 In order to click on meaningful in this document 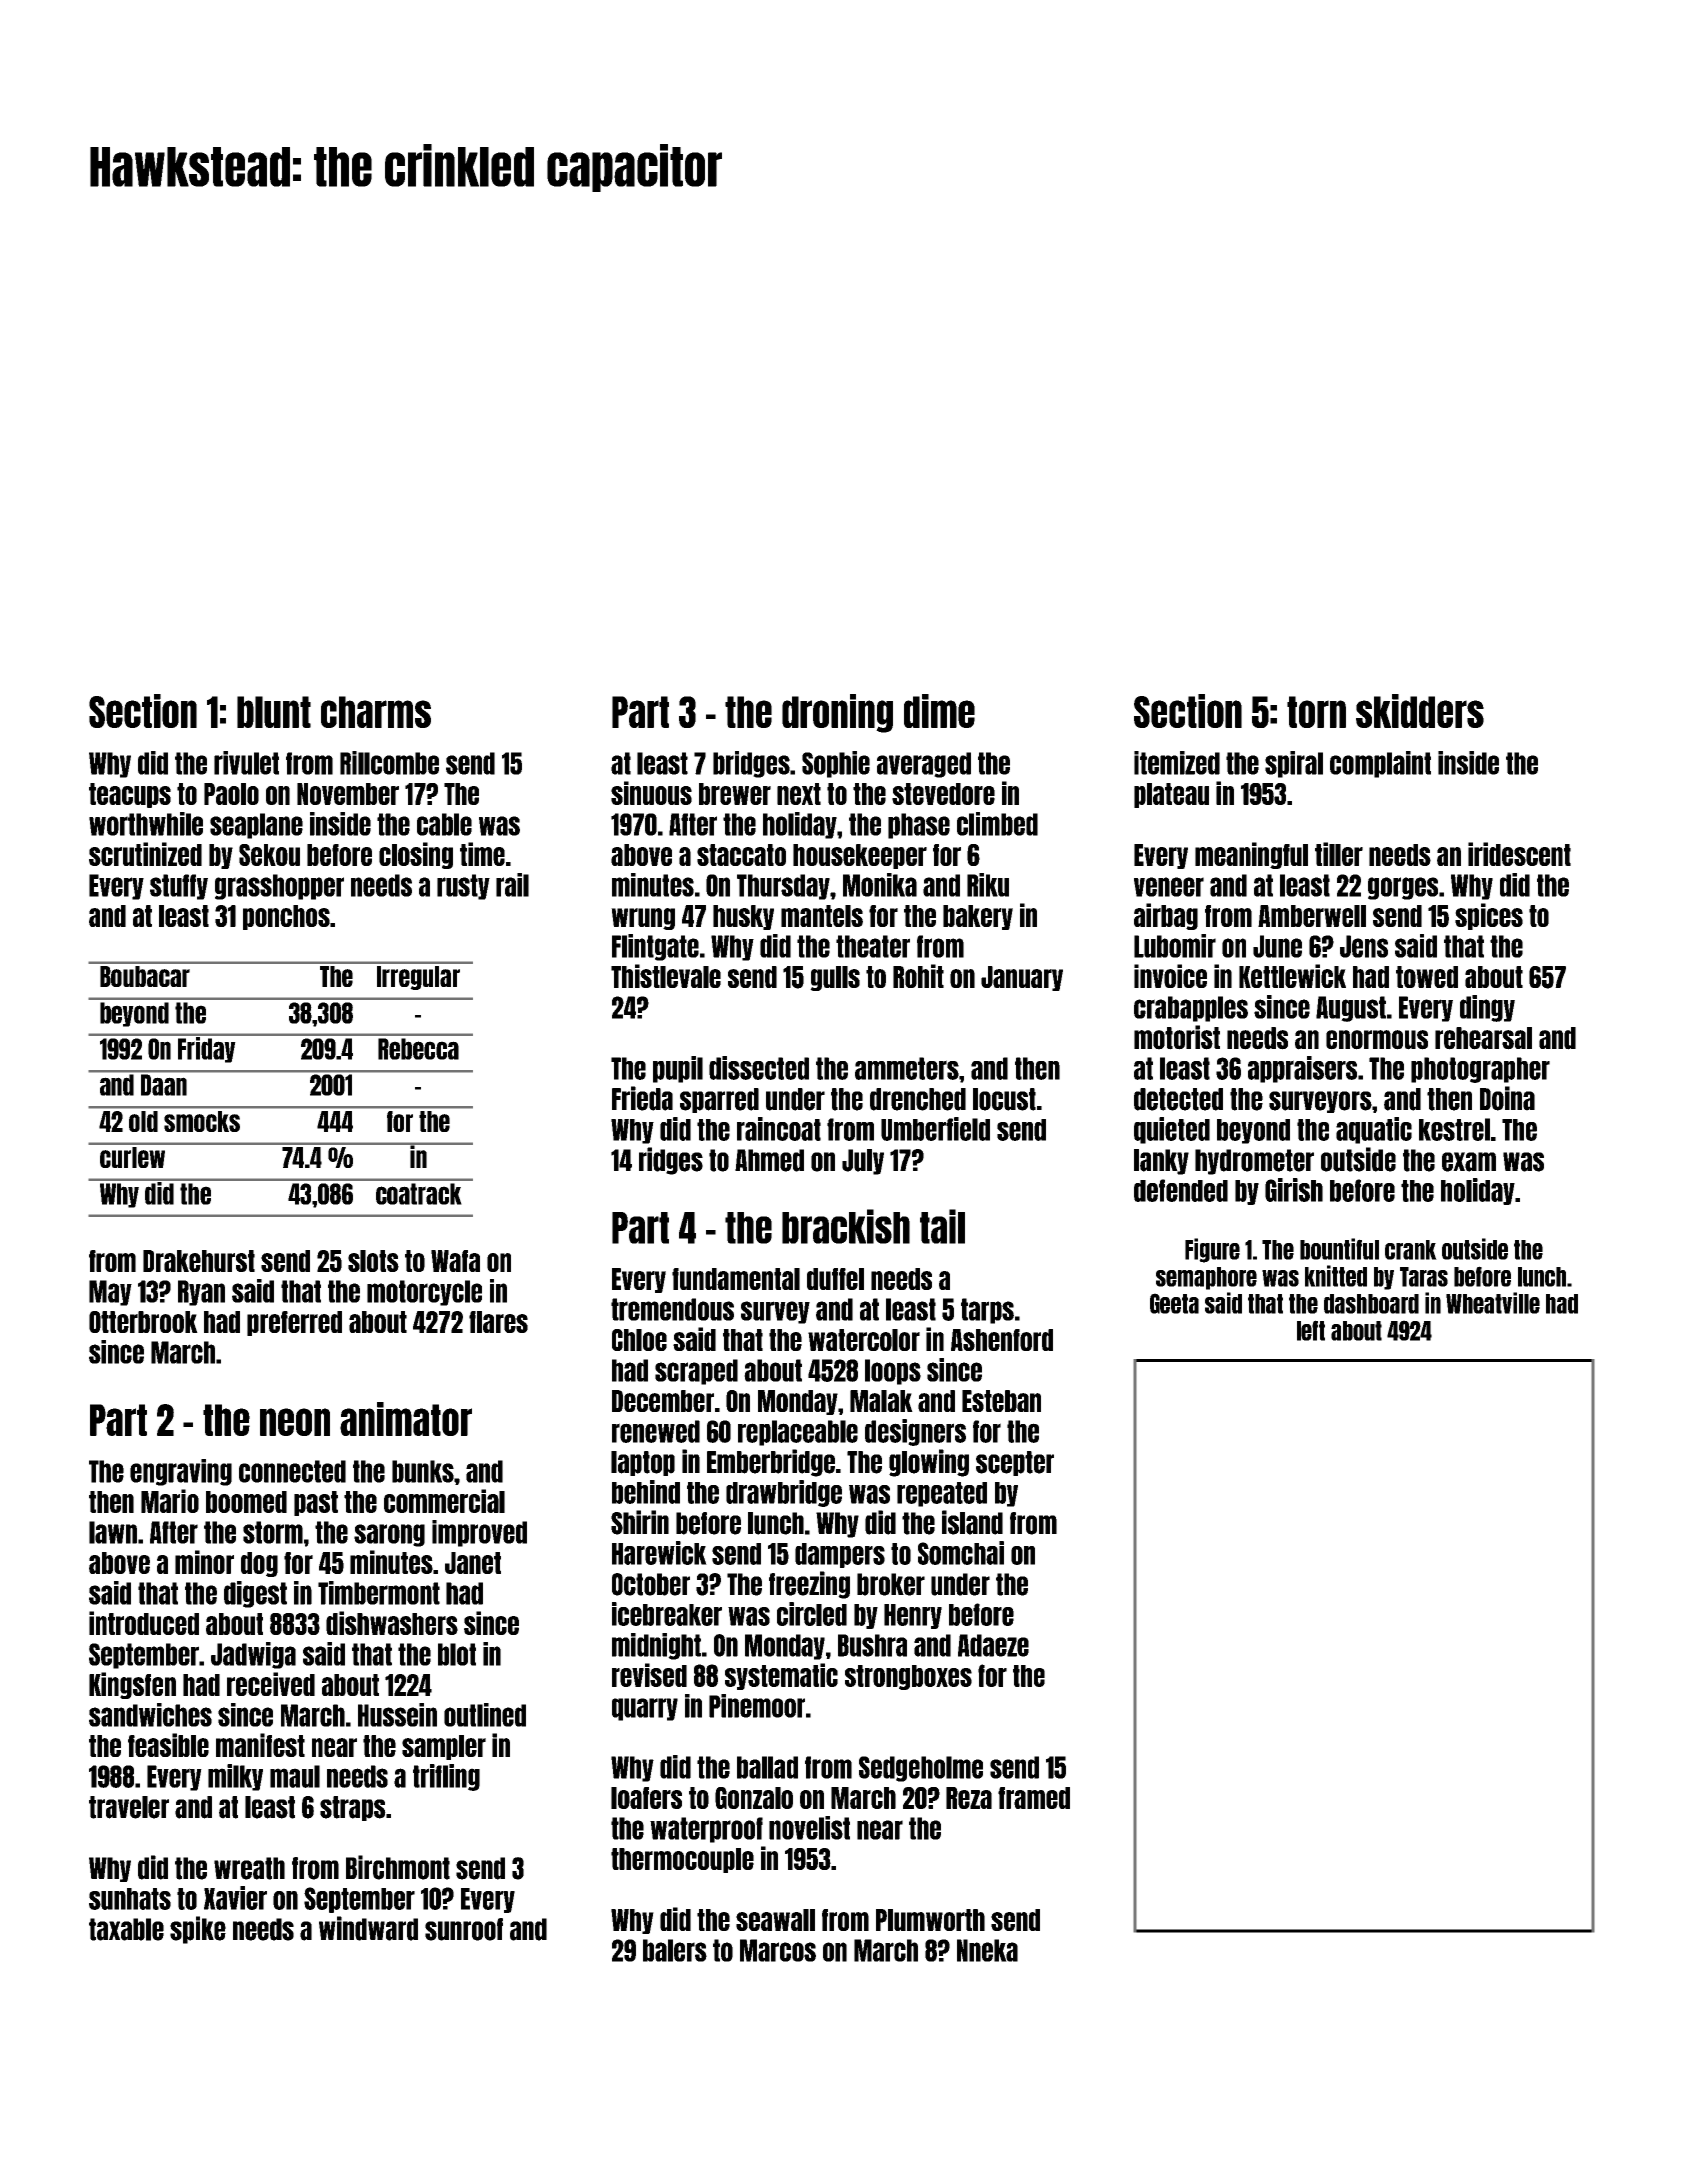, I will do `click(1251, 855)`.
